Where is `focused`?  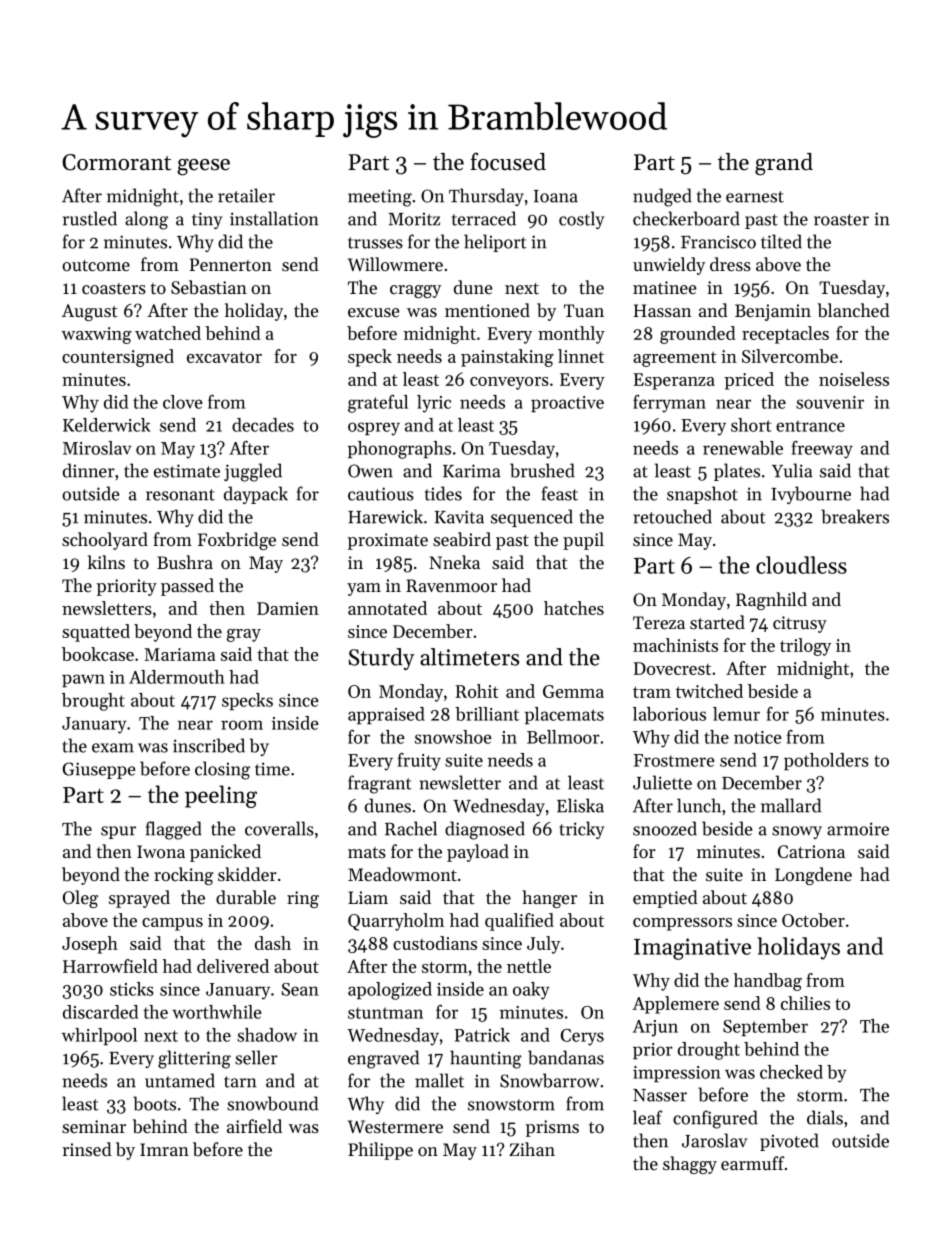 focused is located at coordinates (508, 161).
